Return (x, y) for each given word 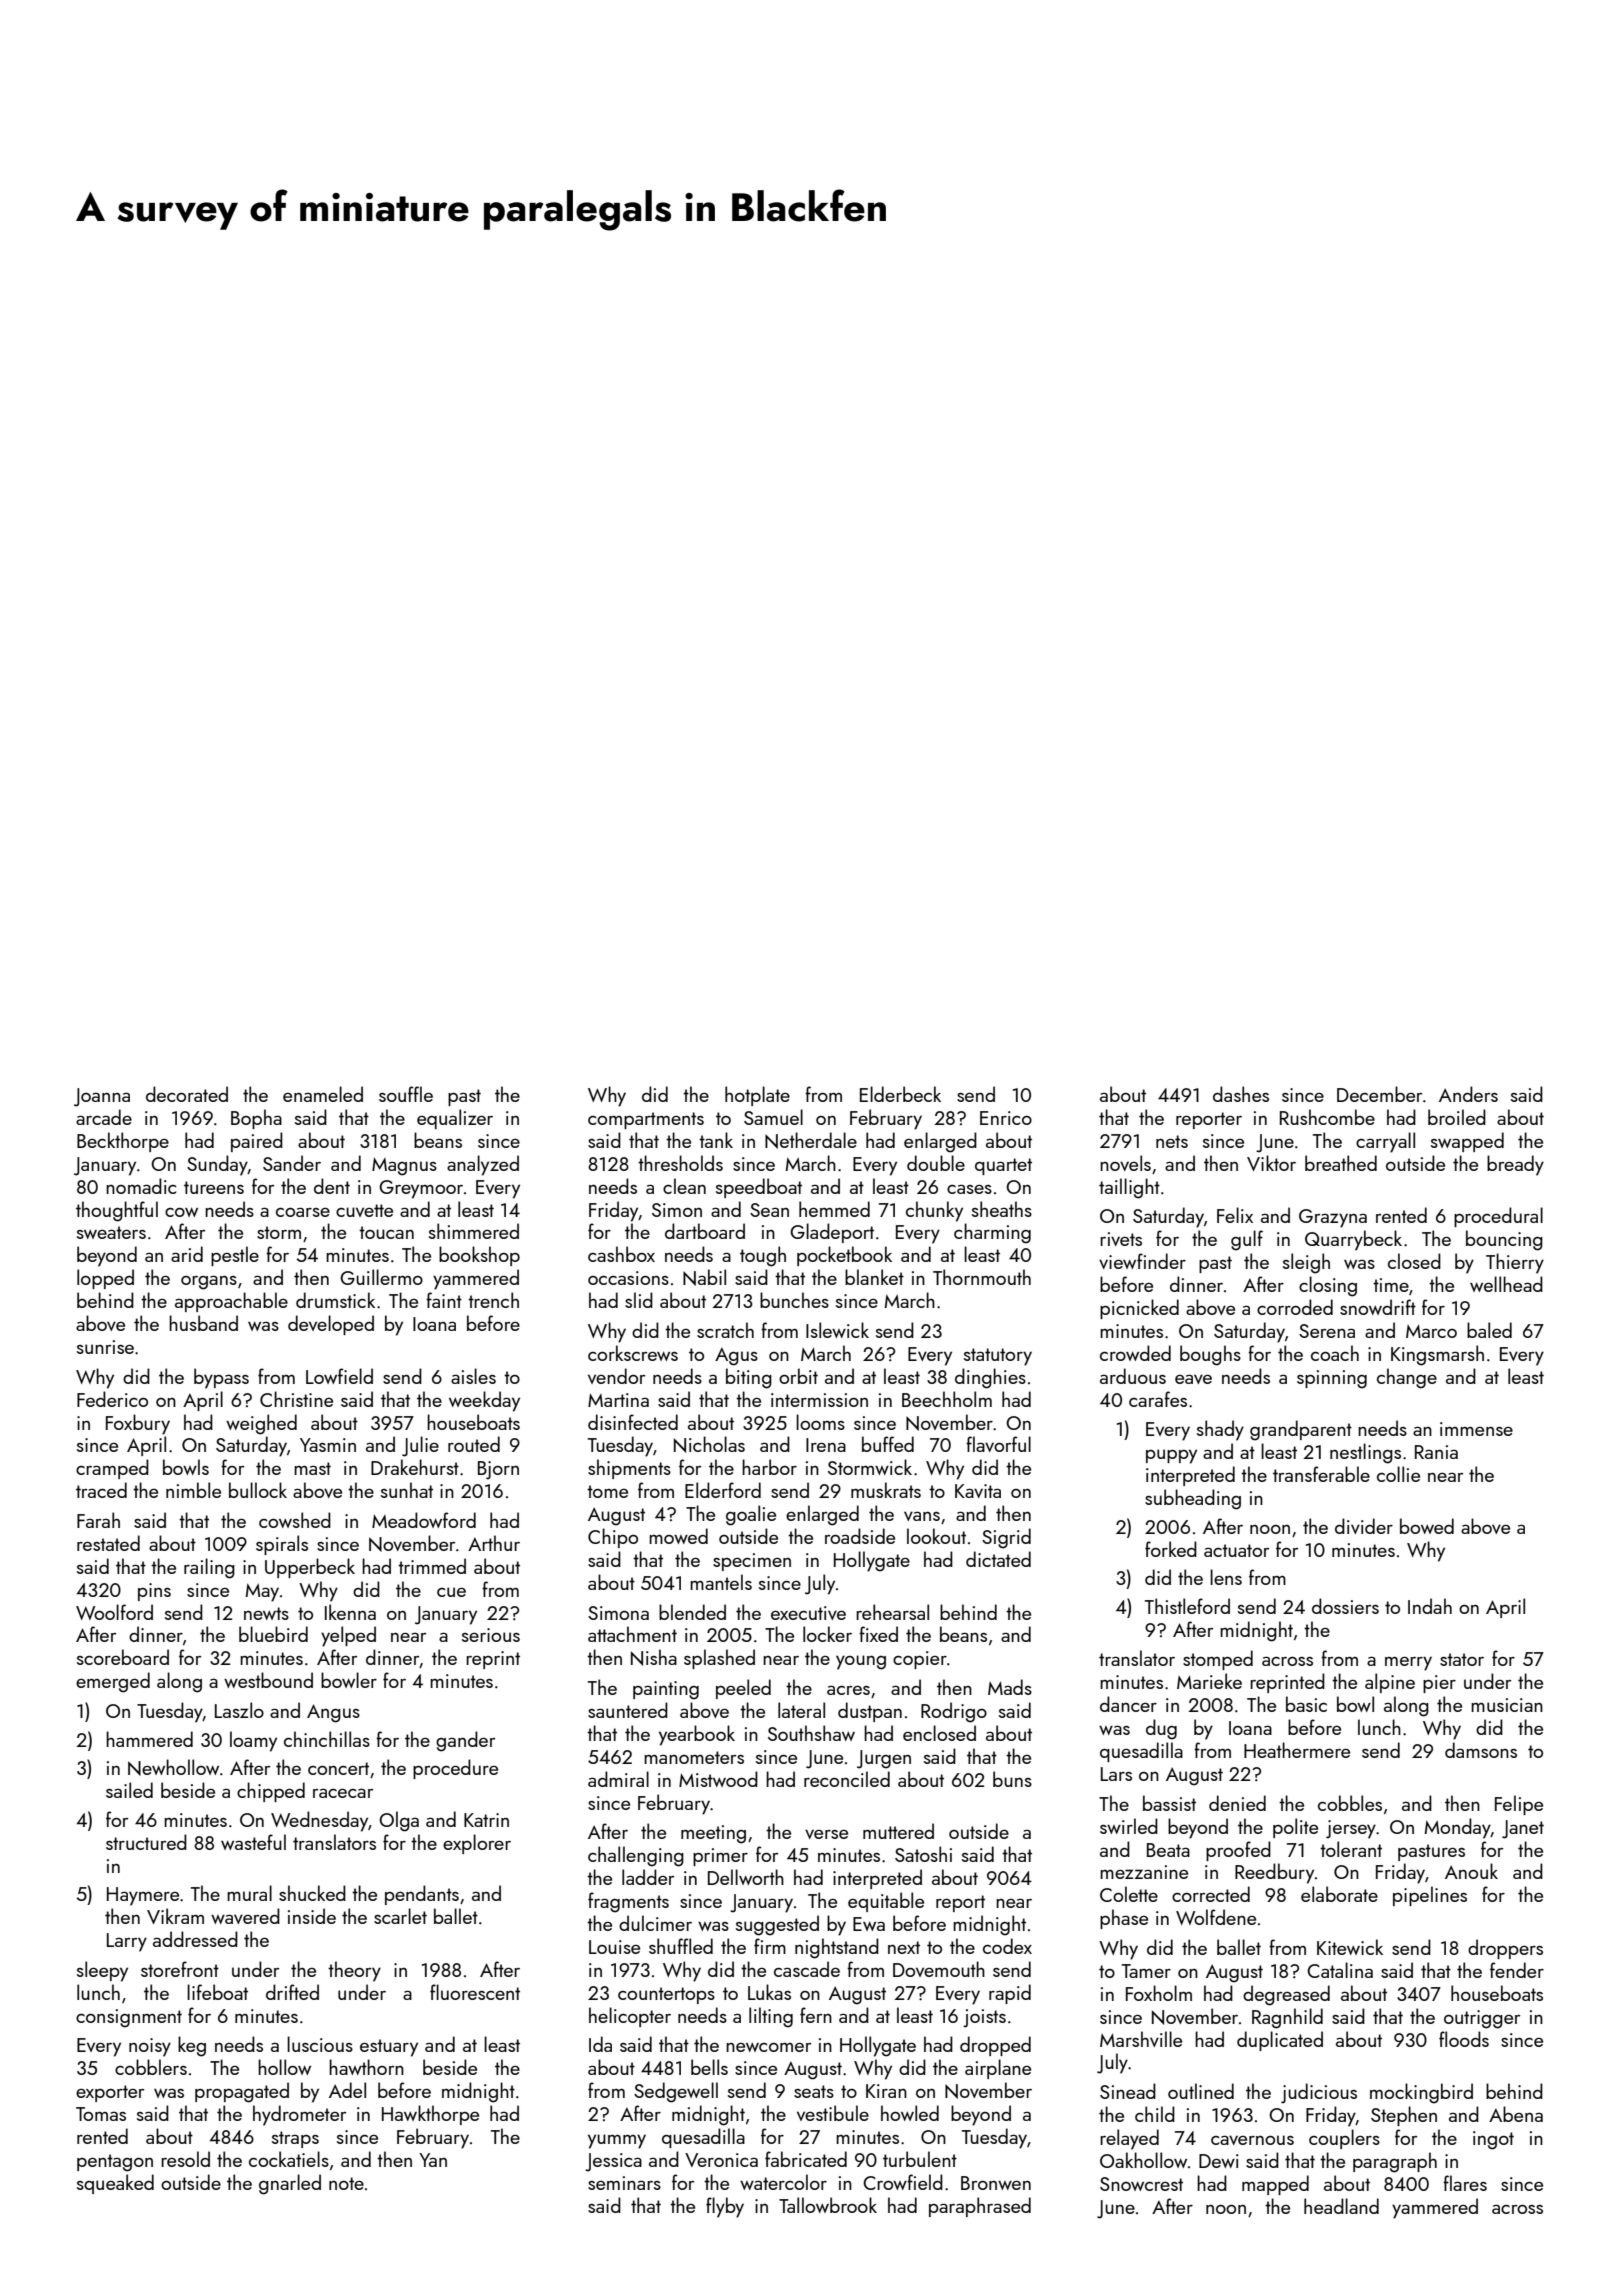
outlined (1201, 2091)
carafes (1158, 1399)
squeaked (115, 2184)
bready (1515, 1165)
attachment (632, 1634)
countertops (666, 1995)
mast (312, 1468)
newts (266, 1613)
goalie (751, 1515)
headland (1341, 2206)
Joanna (102, 1097)
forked (1171, 1549)
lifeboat (217, 1992)
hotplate (757, 1096)
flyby (725, 2207)
